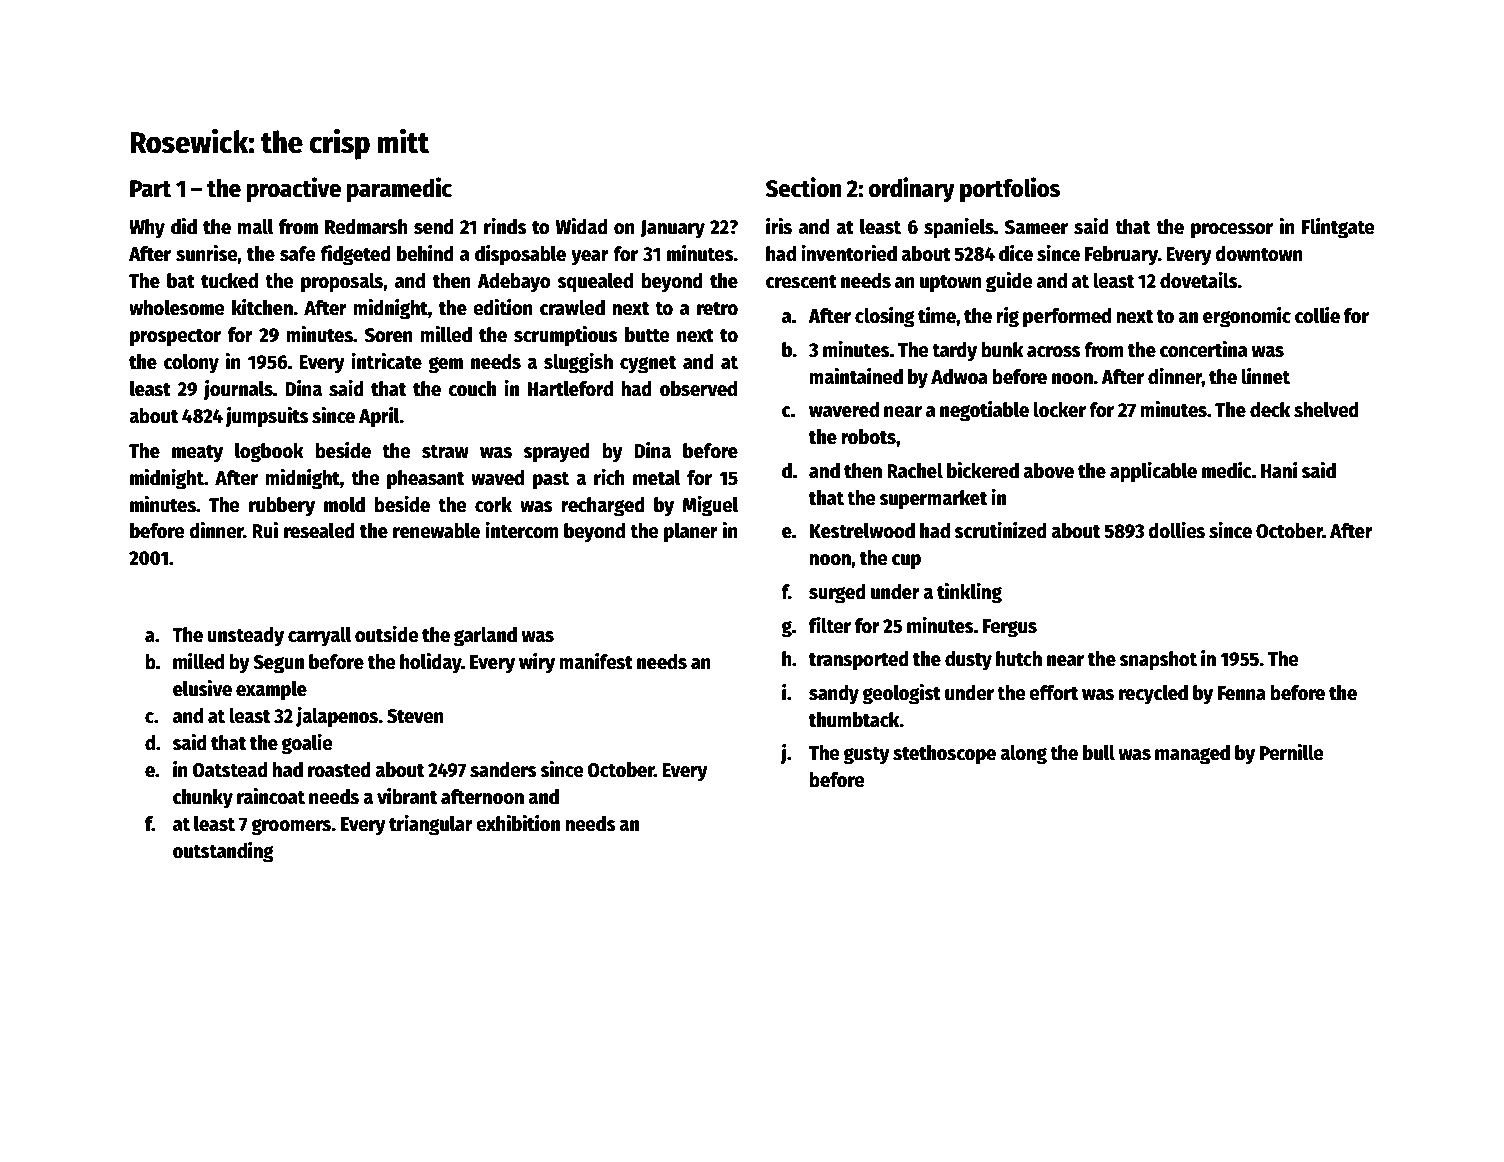 This document has width=1504, height=1162. Describe the element at coordinates (223, 852) in the document. I see `outstanding` at that location.
